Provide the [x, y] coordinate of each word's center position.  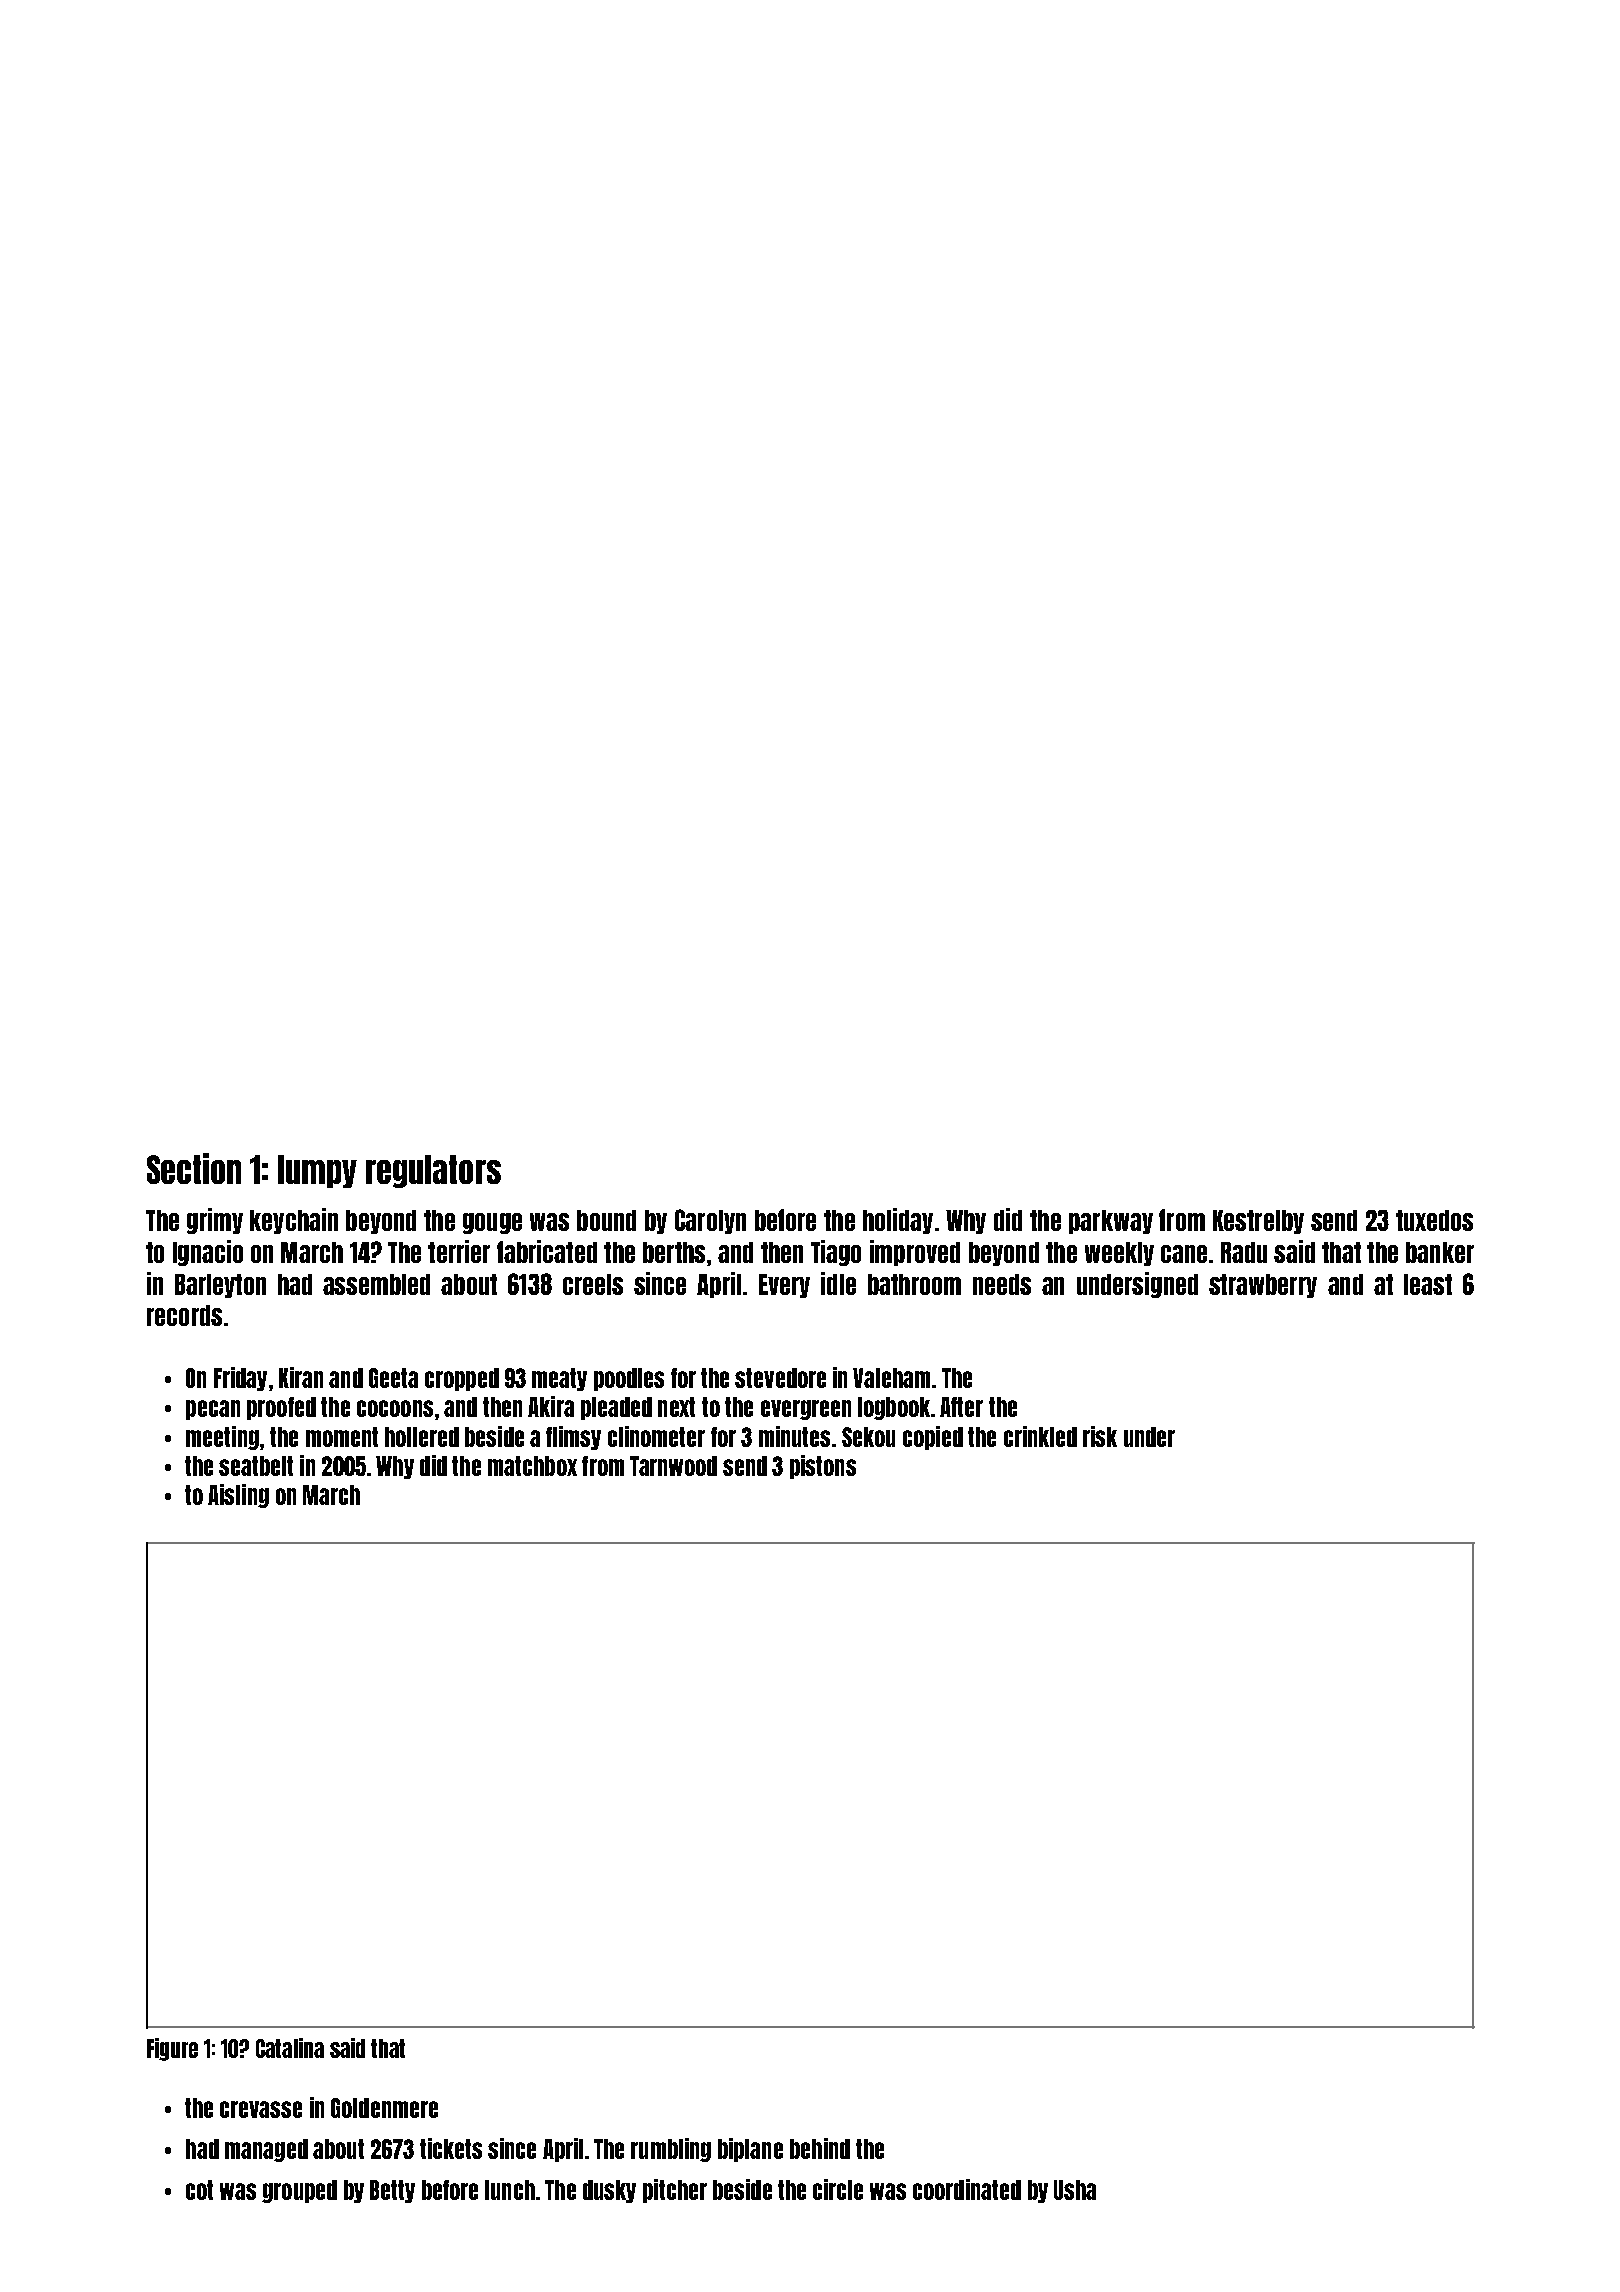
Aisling [238, 1496]
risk [1100, 1436]
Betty [392, 2191]
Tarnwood [673, 1466]
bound [606, 1220]
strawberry [1263, 1286]
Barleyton [220, 1286]
